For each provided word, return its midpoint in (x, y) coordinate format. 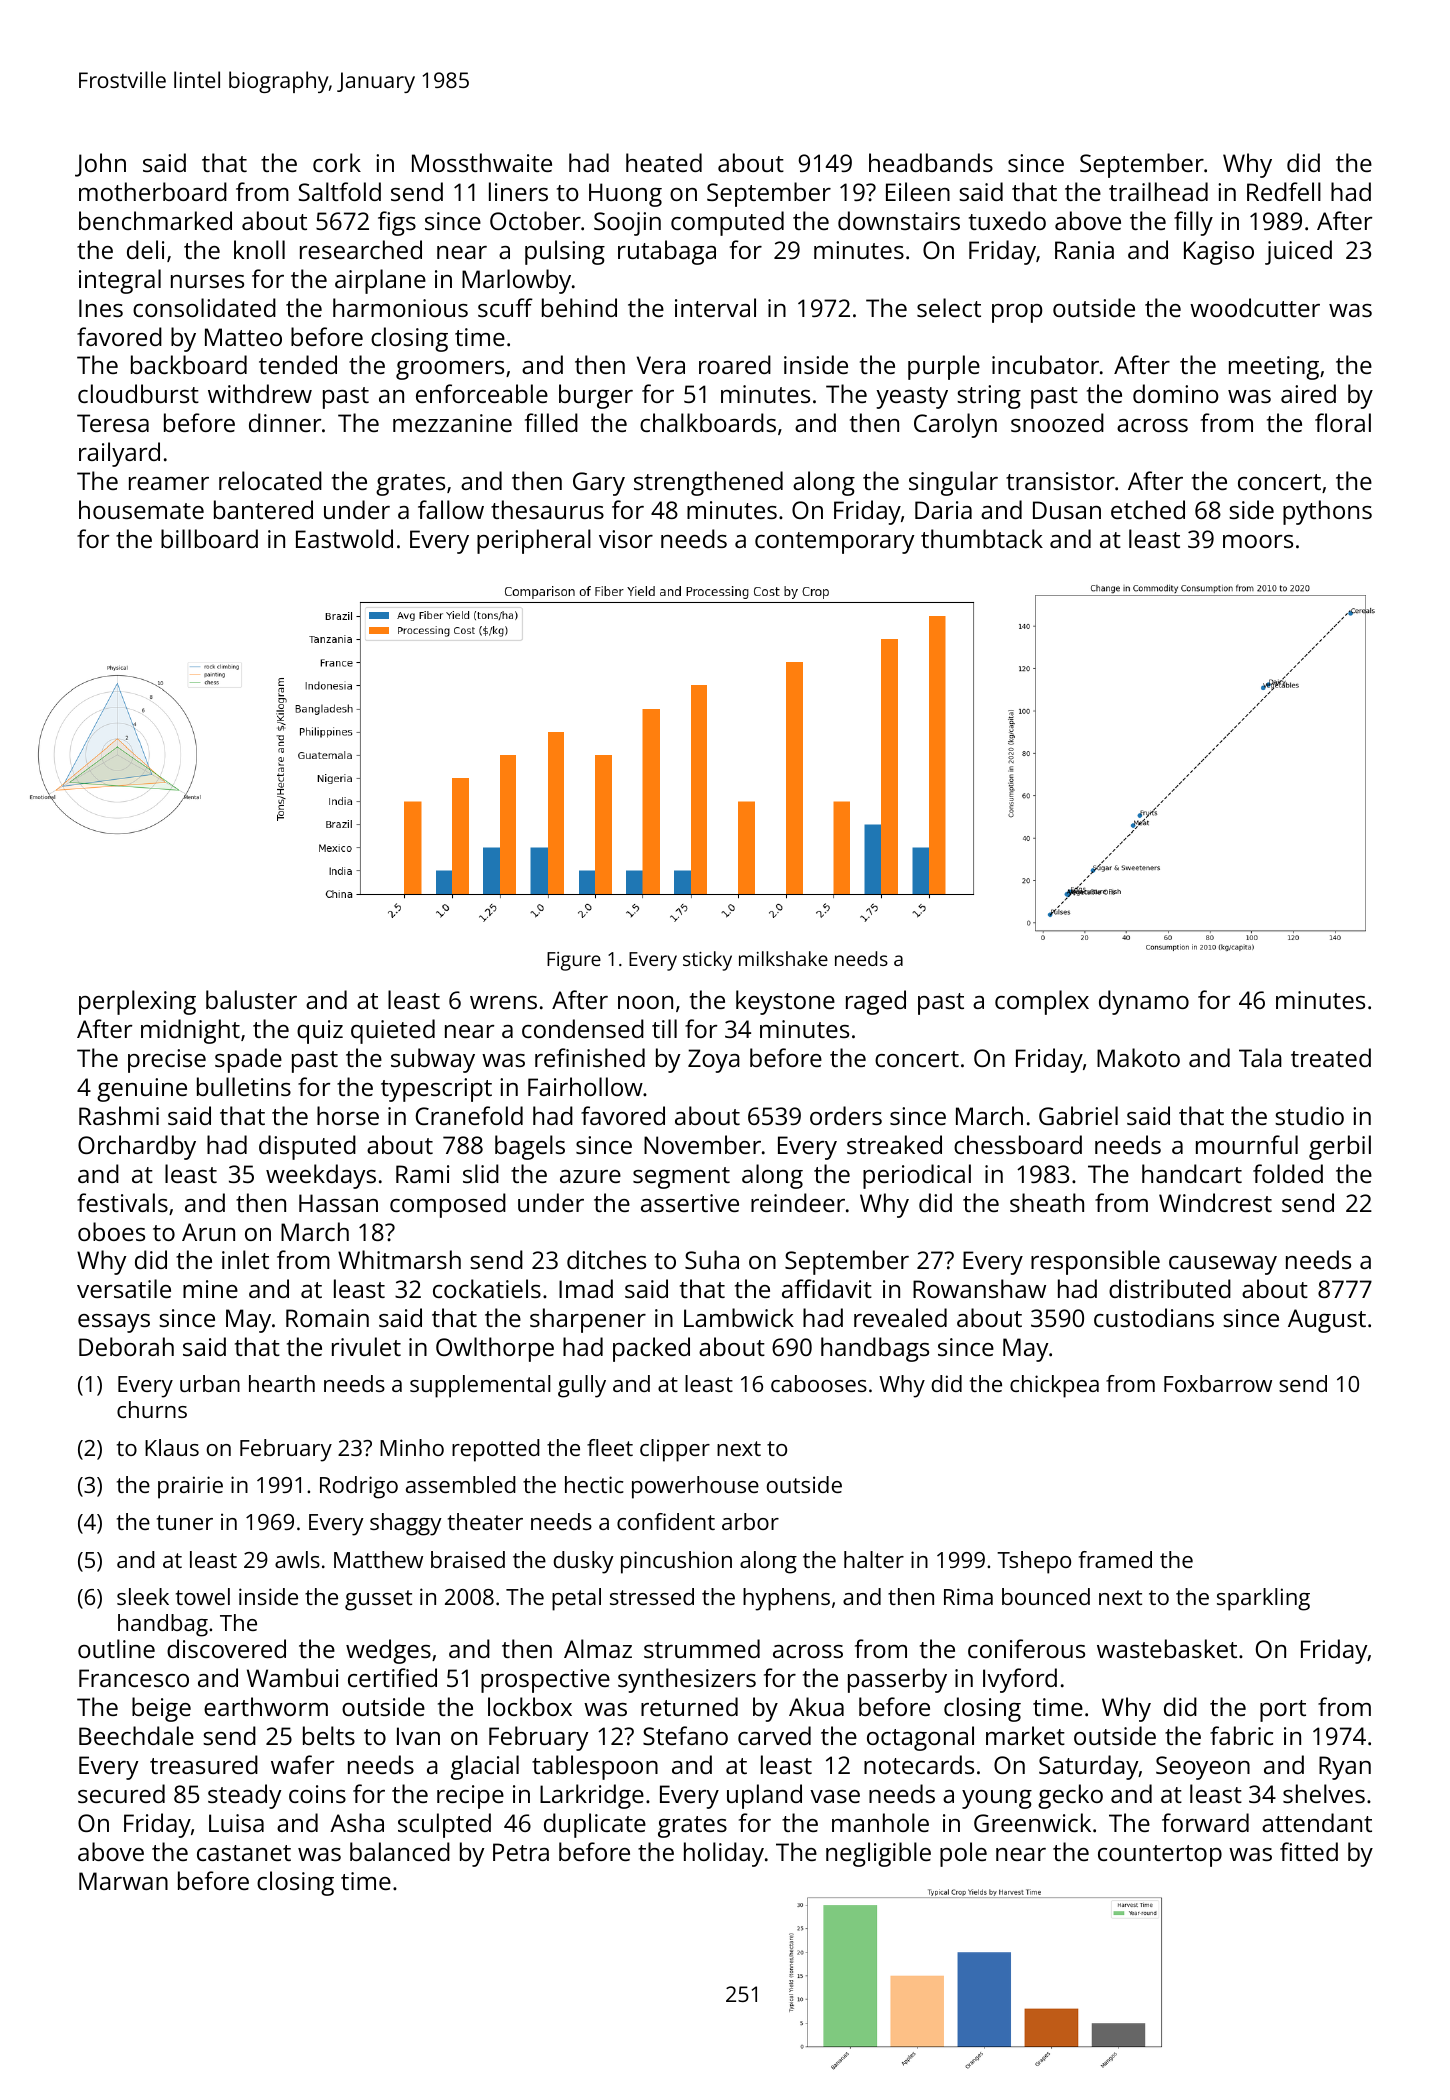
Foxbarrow (1218, 1383)
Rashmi (119, 1115)
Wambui (292, 1677)
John (100, 165)
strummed (702, 1648)
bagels (530, 1147)
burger (596, 396)
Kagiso (1219, 253)
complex (1042, 1002)
